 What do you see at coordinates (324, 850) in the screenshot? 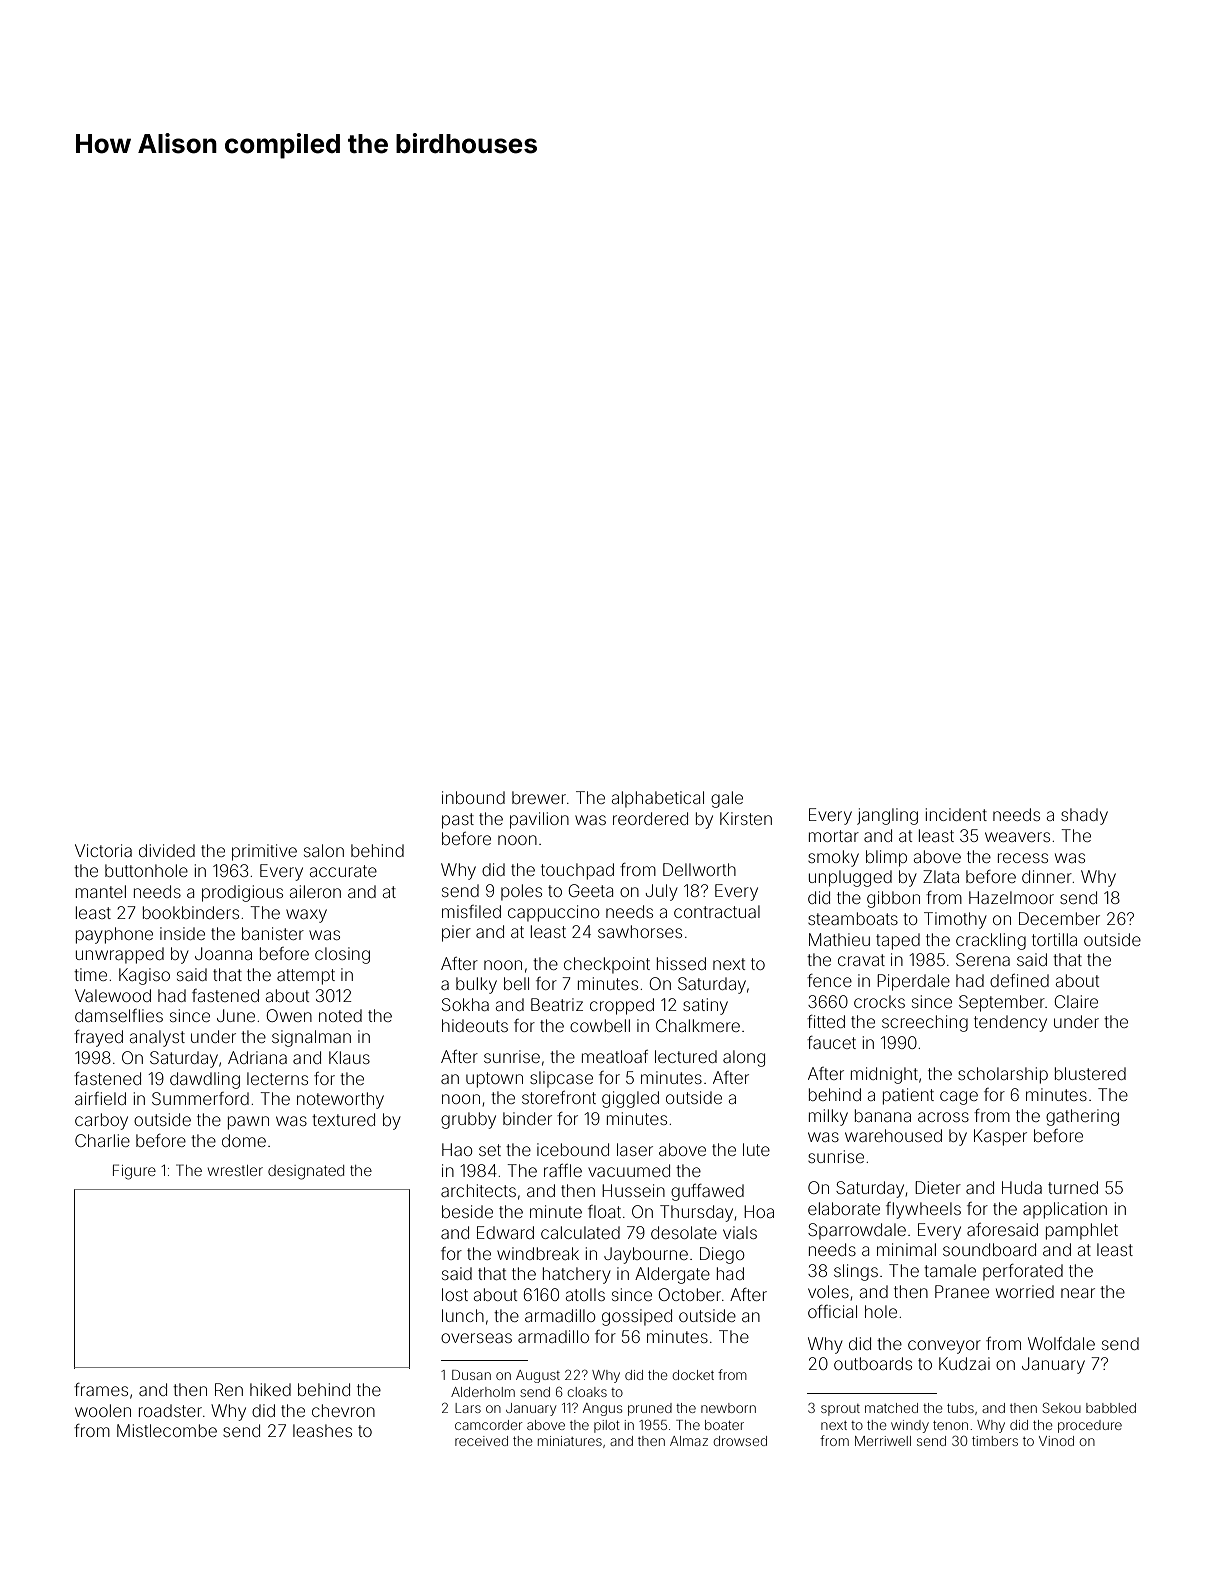
I see `salon` at bounding box center [324, 850].
